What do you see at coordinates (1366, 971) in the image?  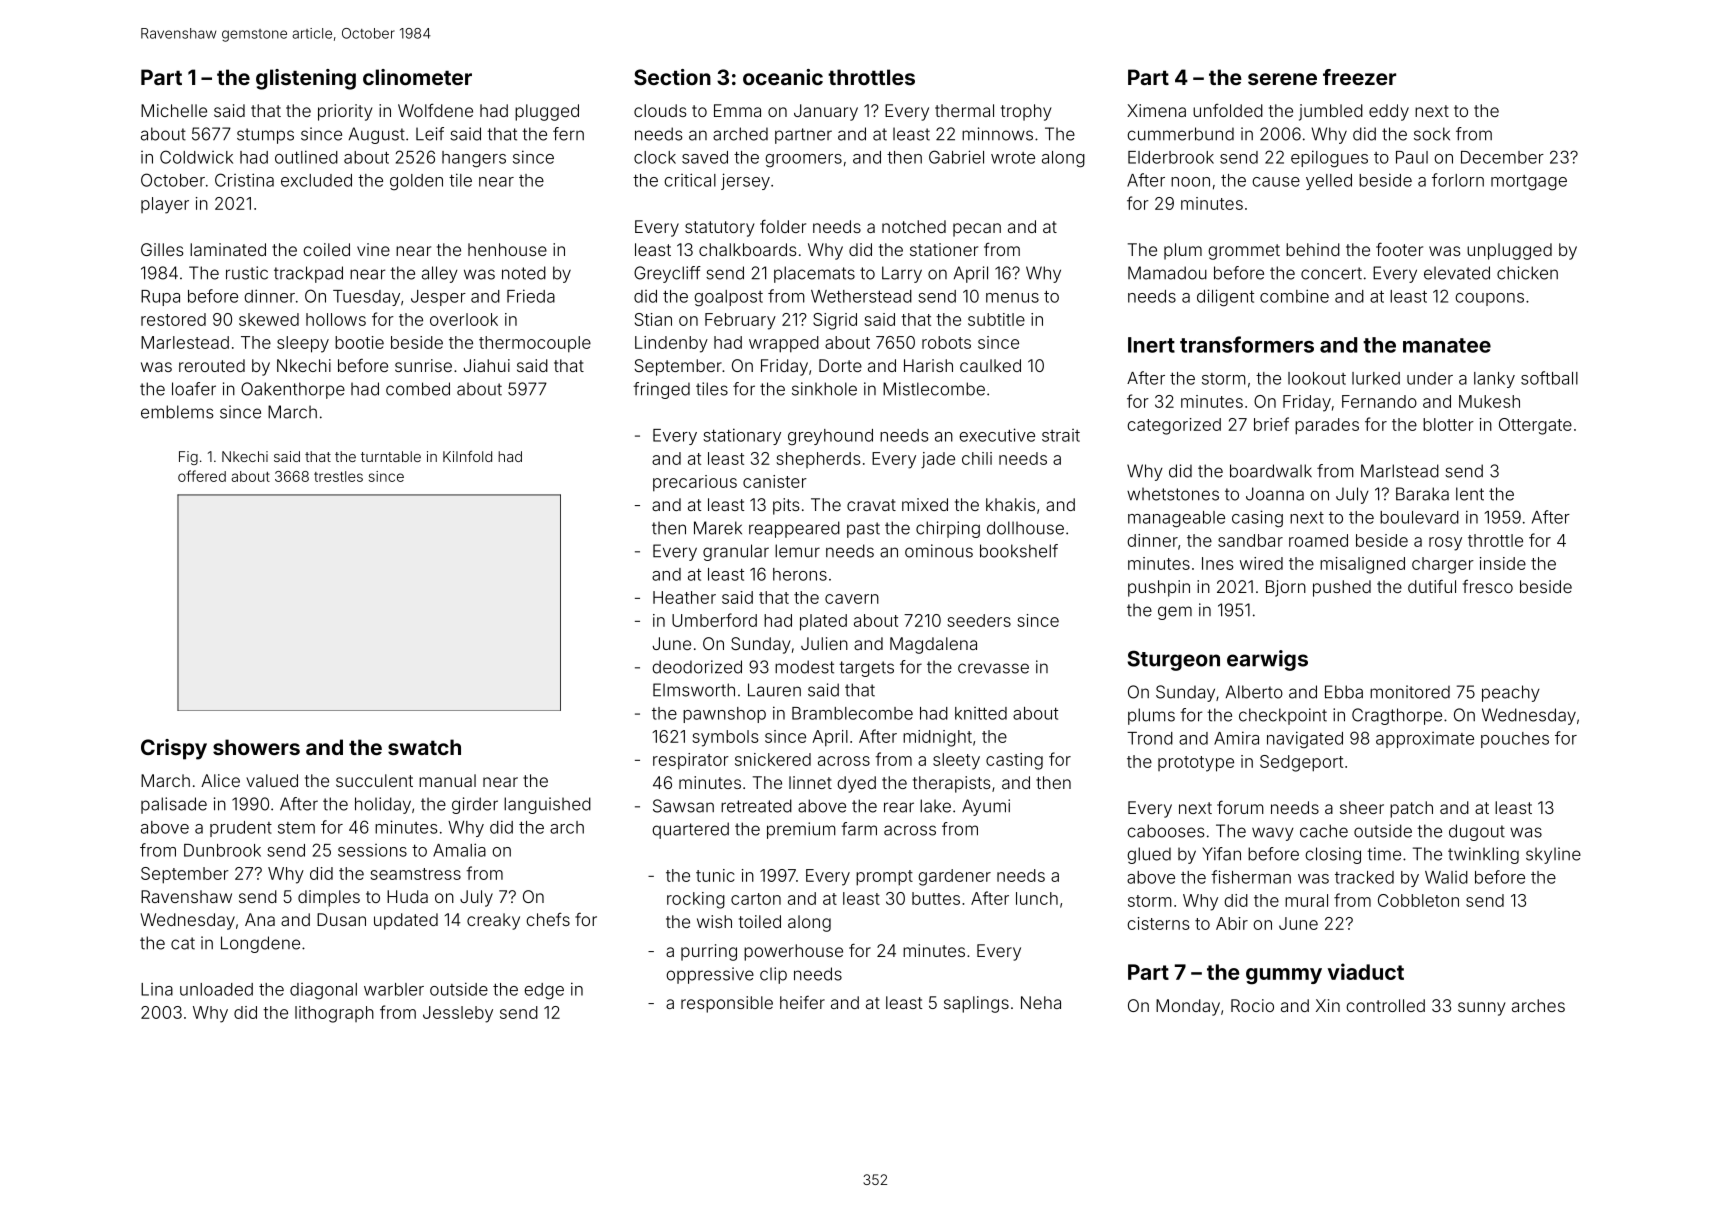 I see `viaduct` at bounding box center [1366, 971].
